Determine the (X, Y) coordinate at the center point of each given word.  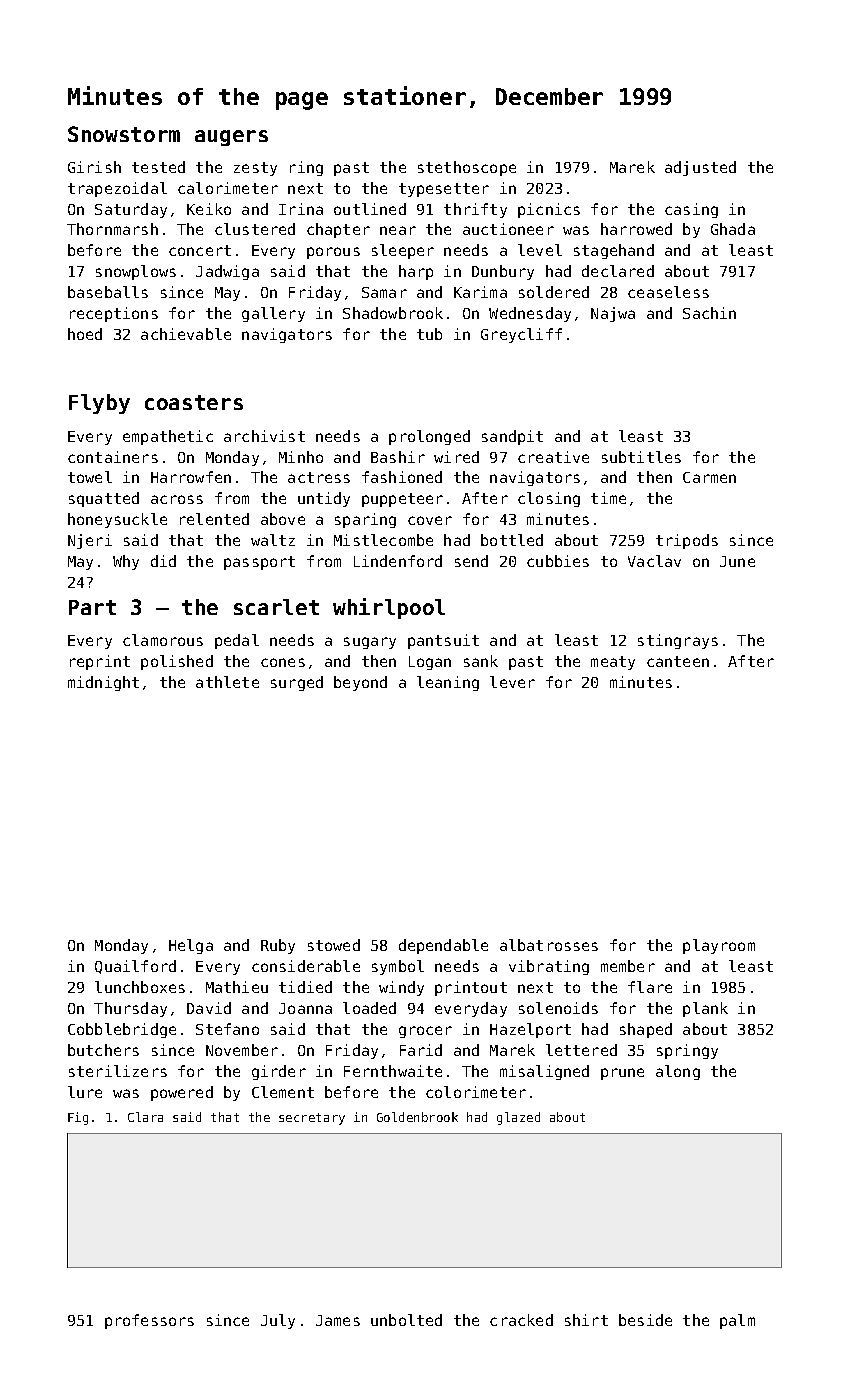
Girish (94, 167)
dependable (443, 946)
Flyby (99, 404)
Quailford (135, 967)
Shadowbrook (393, 313)
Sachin (709, 313)
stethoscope (467, 168)
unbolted (406, 1320)
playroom (719, 946)
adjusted (700, 168)
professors (149, 1321)
